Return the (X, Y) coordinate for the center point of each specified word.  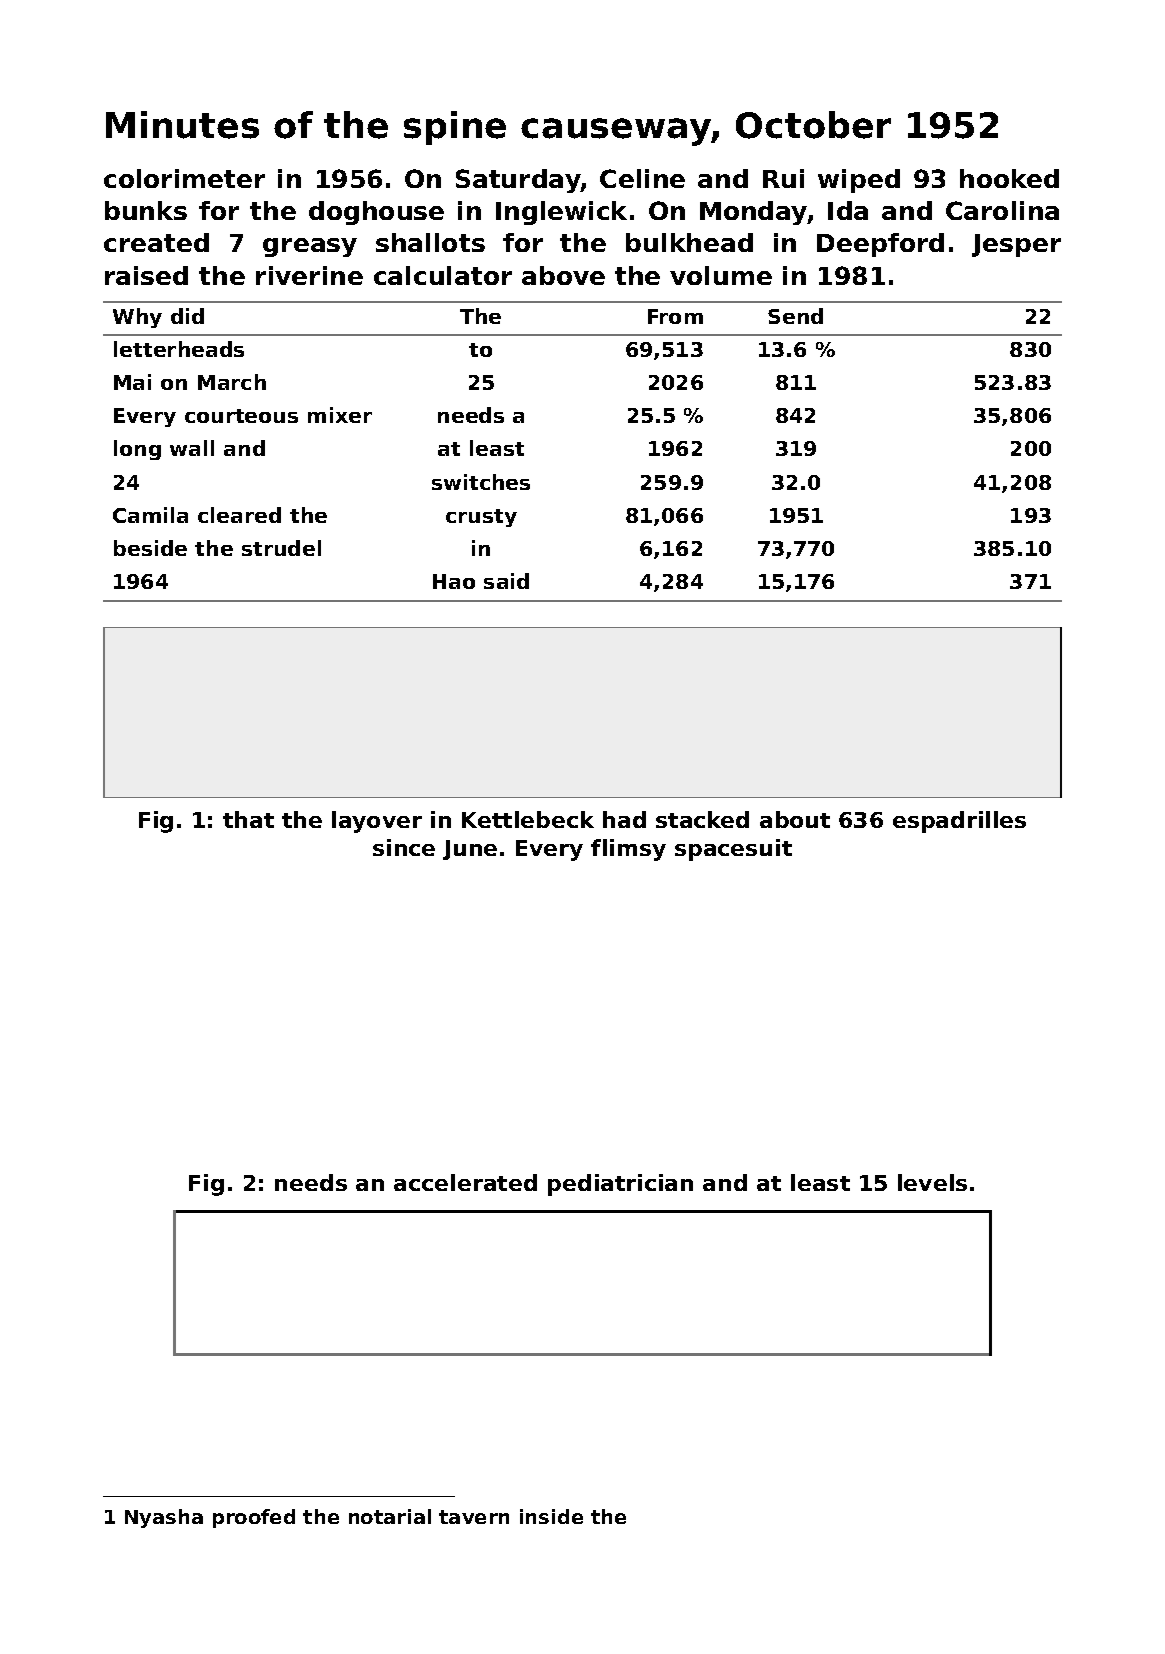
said (506, 581)
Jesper (1016, 245)
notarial (390, 1516)
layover (377, 822)
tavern (474, 1517)
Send (795, 316)
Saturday (518, 181)
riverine (309, 275)
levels (932, 1182)
